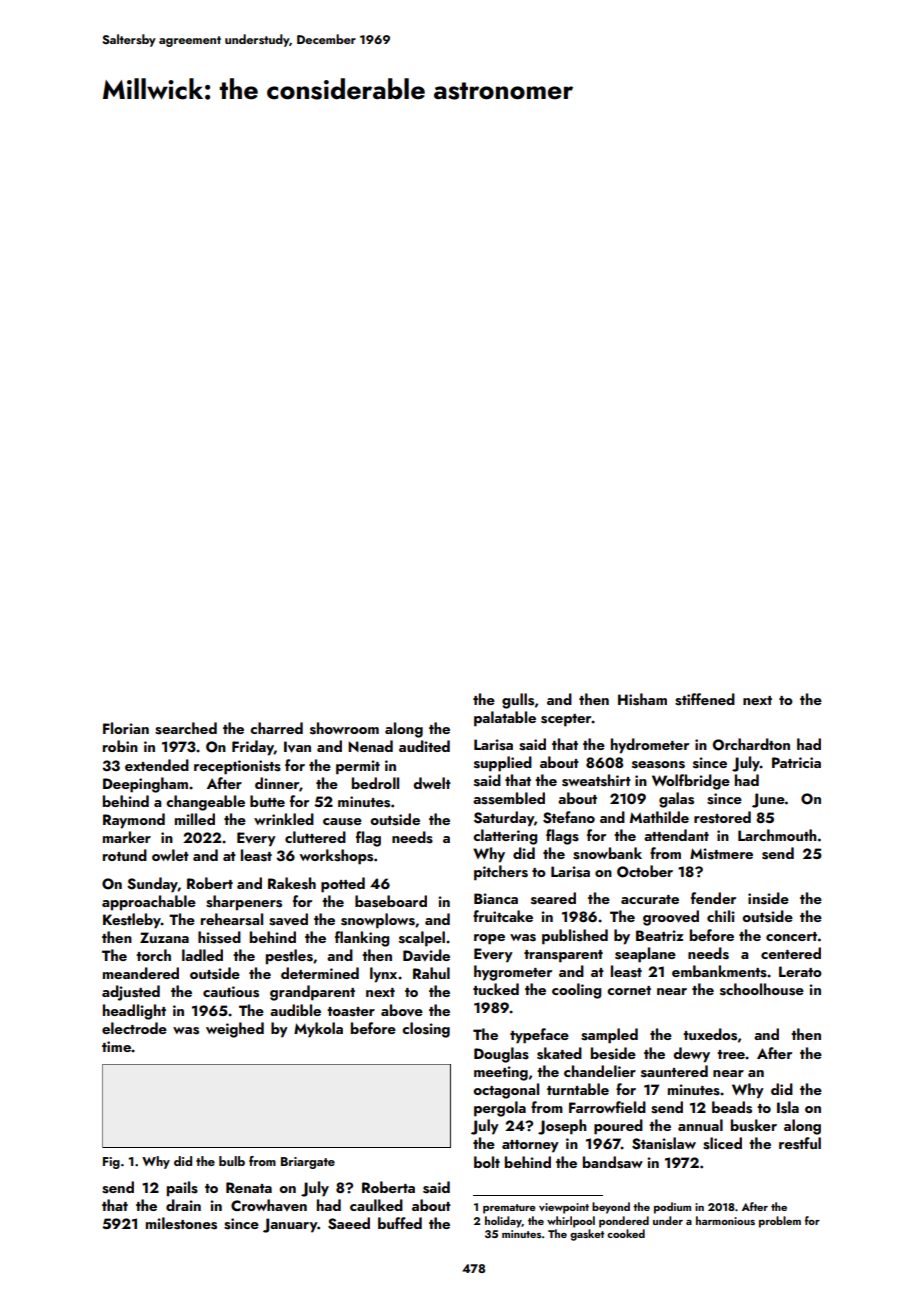  I want to click on schoolhouse, so click(762, 989).
